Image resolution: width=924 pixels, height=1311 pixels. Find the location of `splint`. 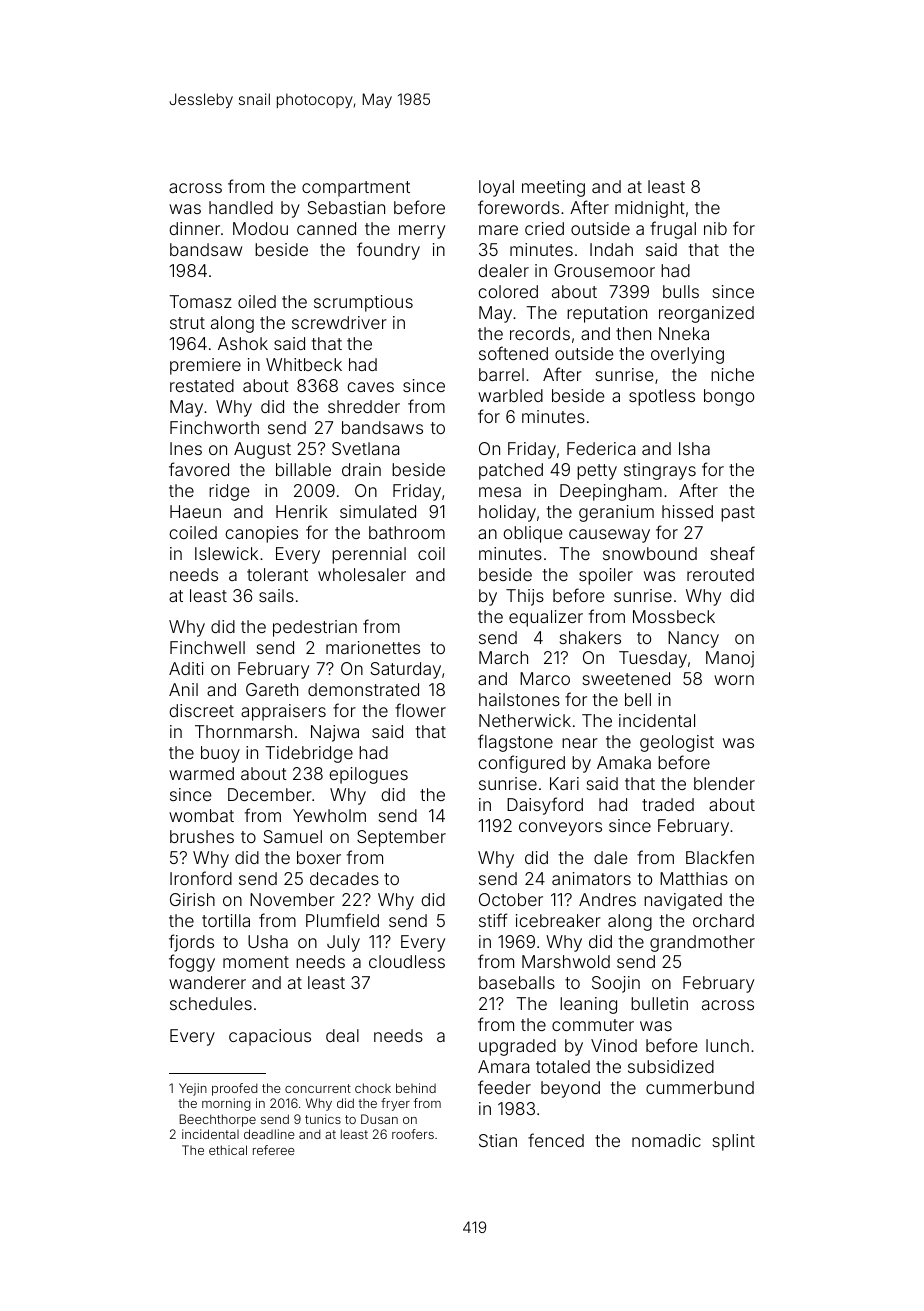

splint is located at coordinates (734, 1142).
